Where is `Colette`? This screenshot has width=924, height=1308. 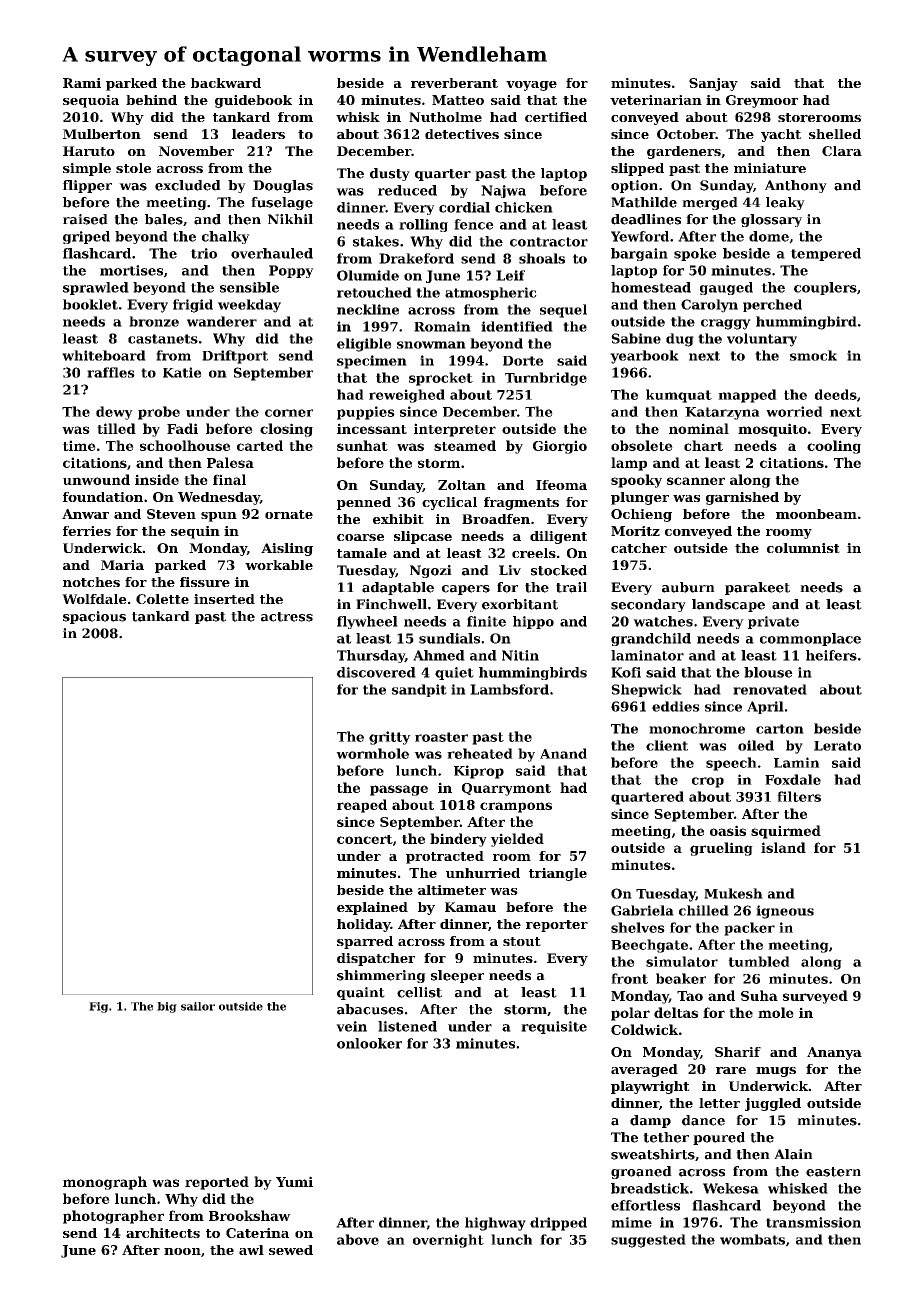
Colette is located at coordinates (162, 599).
